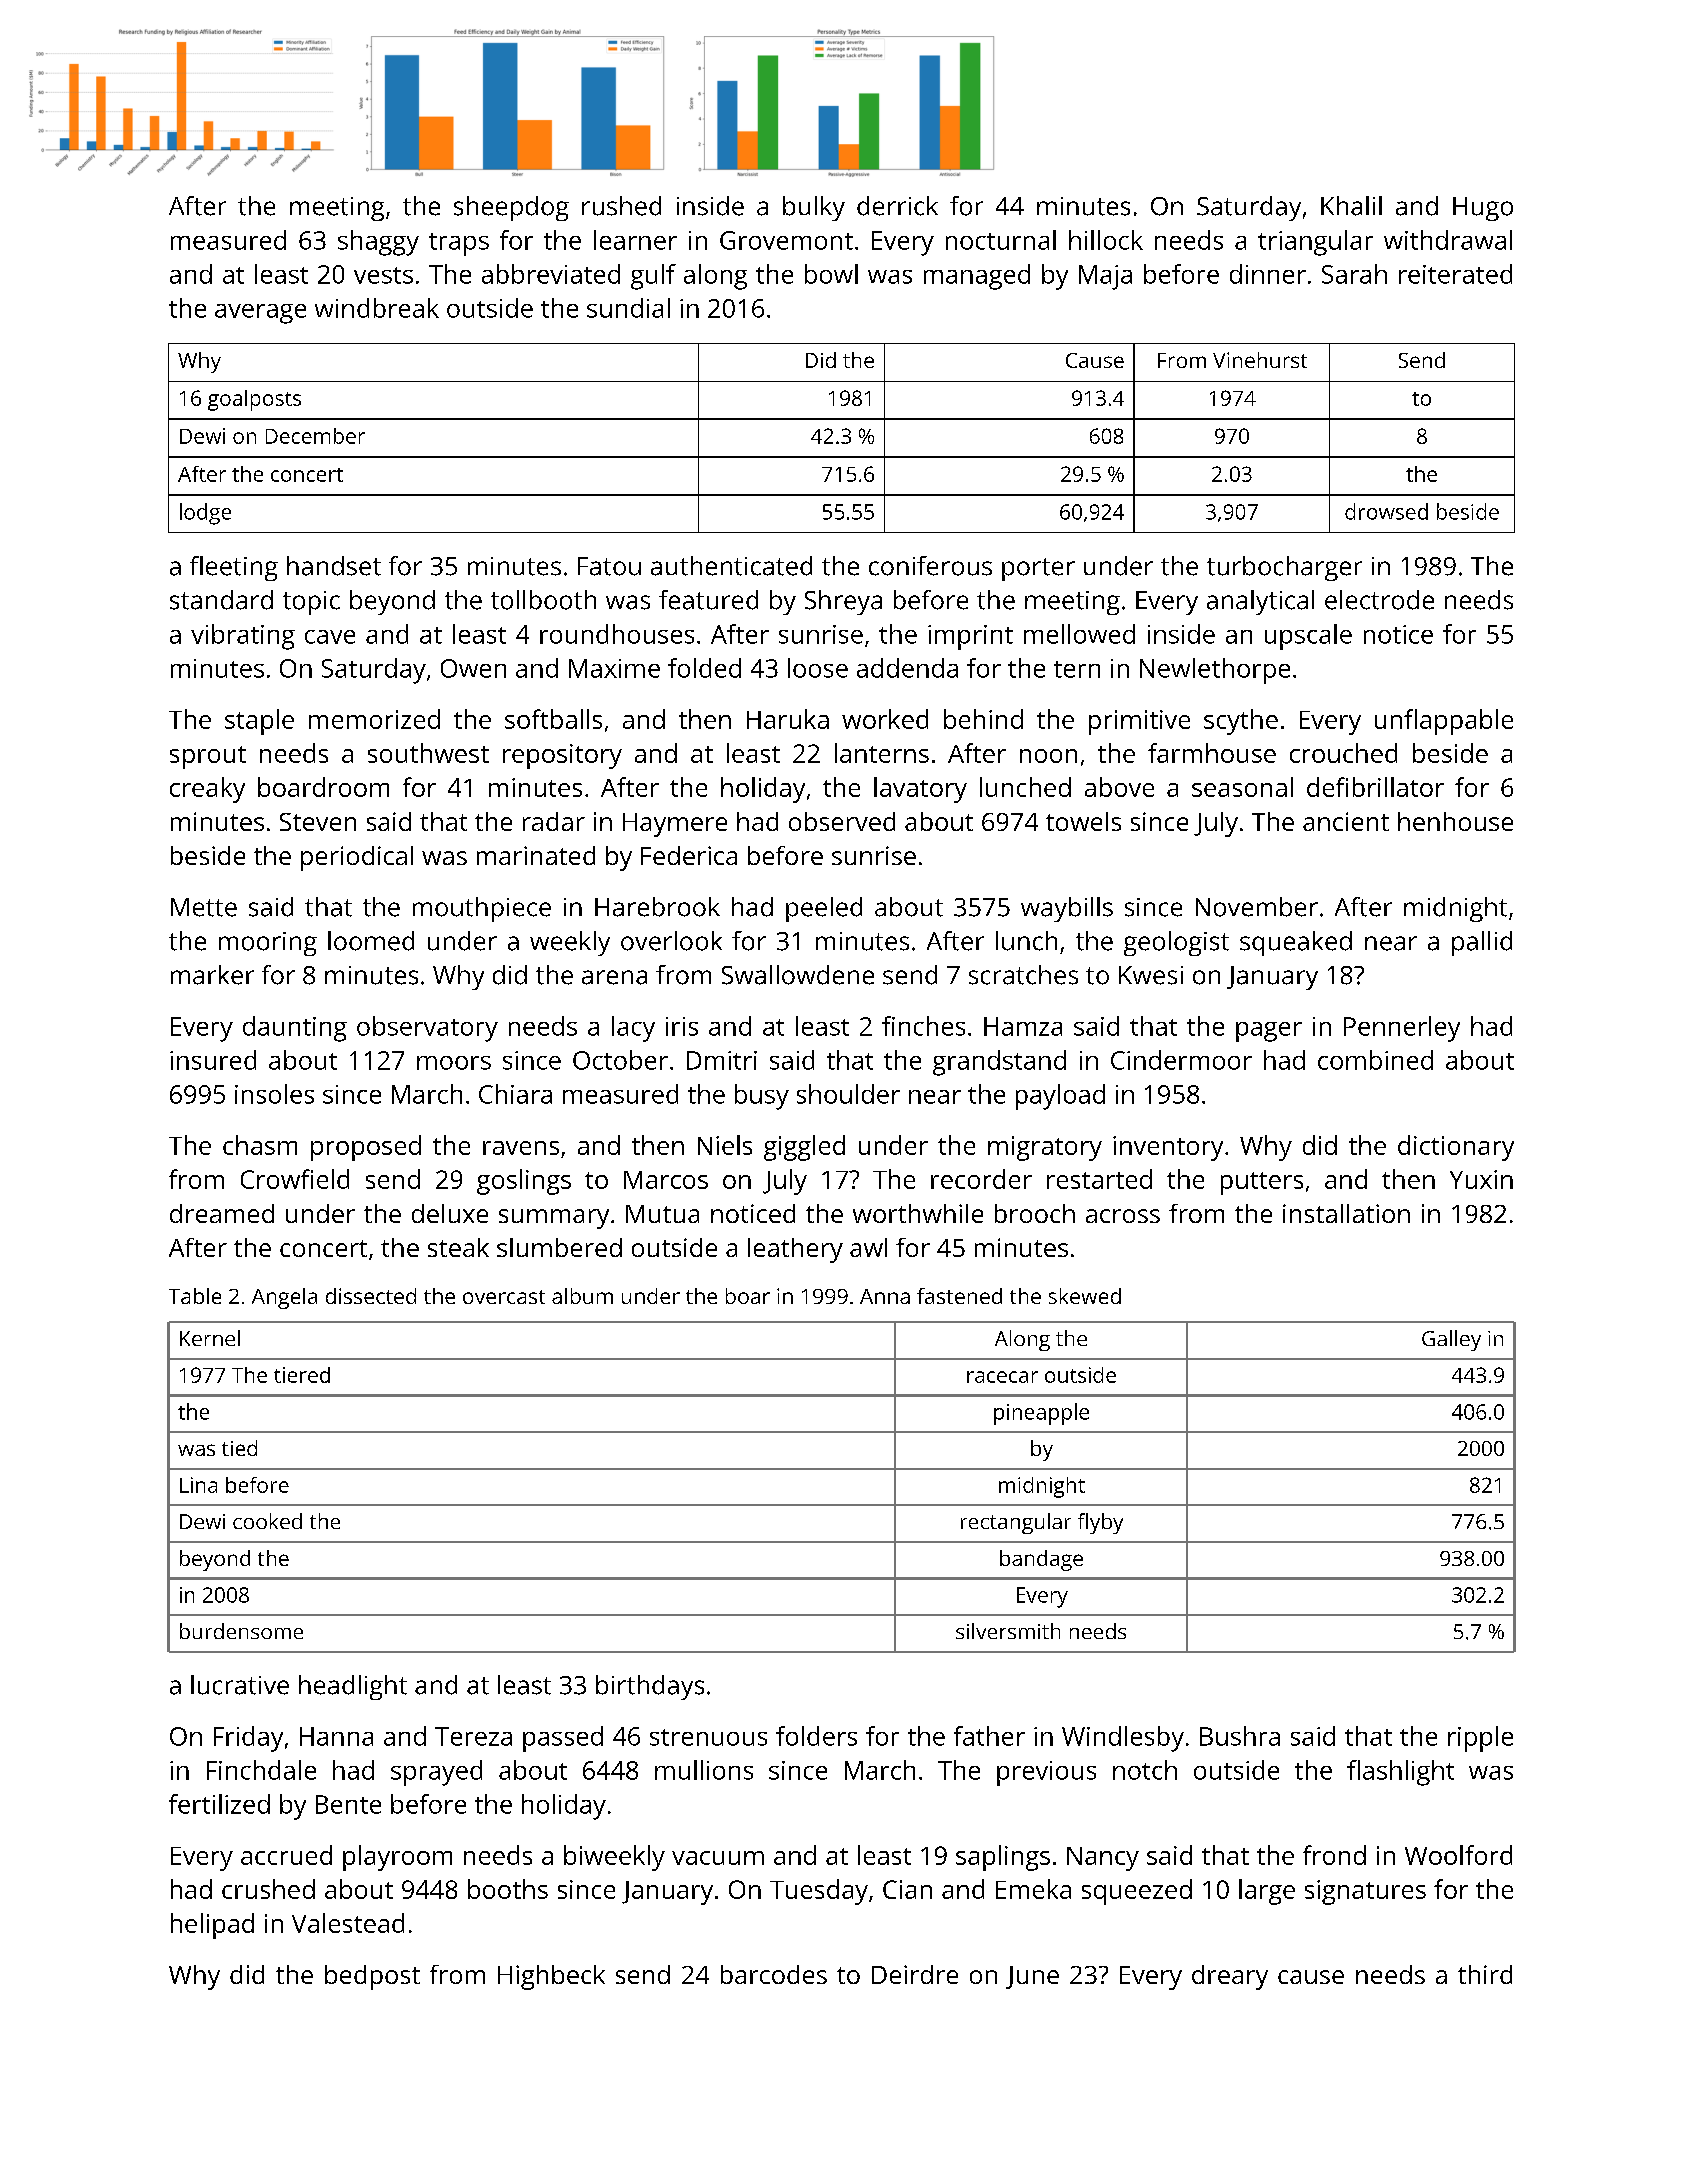 This page has width=1683, height=2178. I want to click on racecar, so click(1002, 1377).
